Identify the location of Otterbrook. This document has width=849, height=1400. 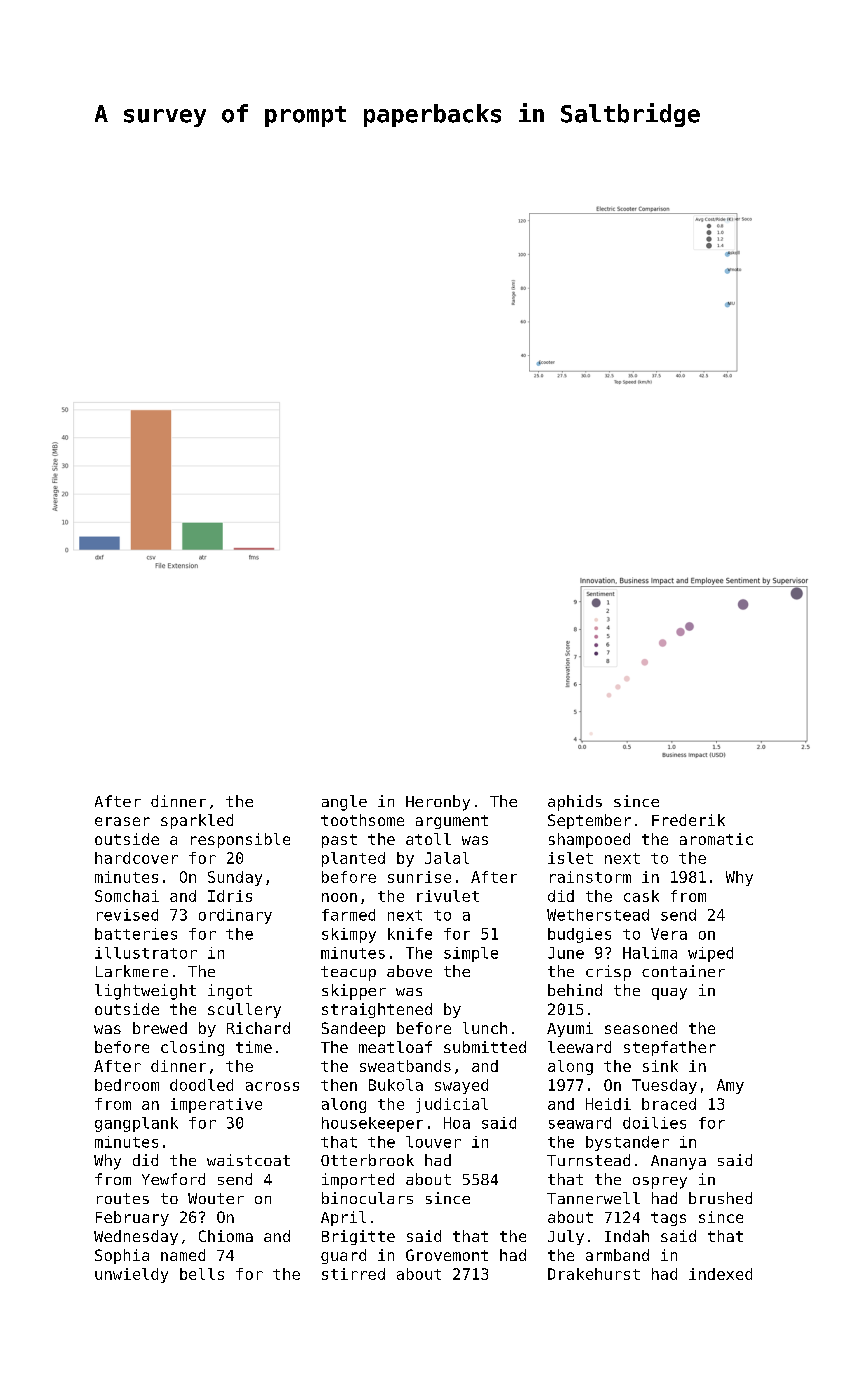
(367, 1160).
